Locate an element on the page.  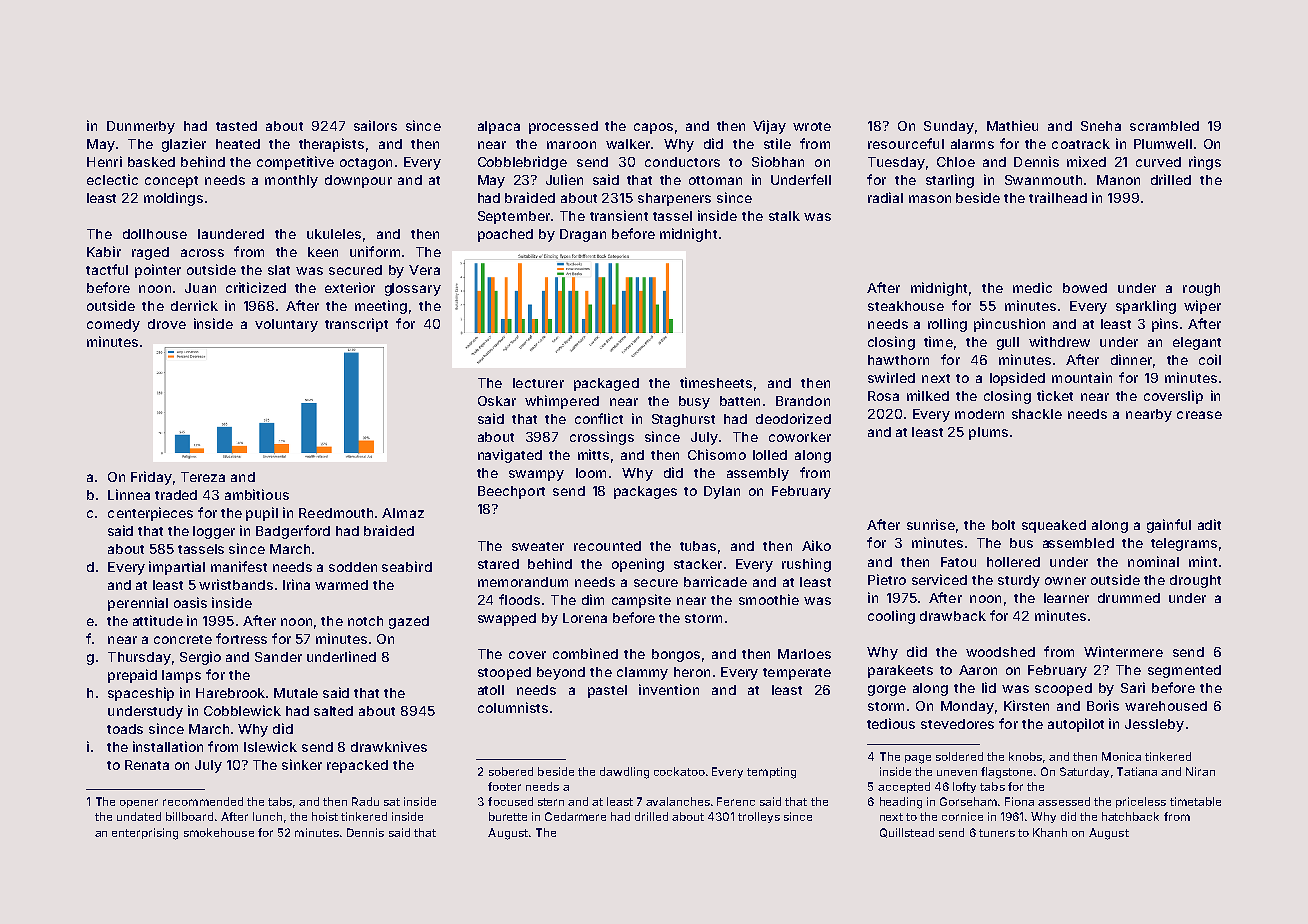
comedy is located at coordinates (113, 325).
